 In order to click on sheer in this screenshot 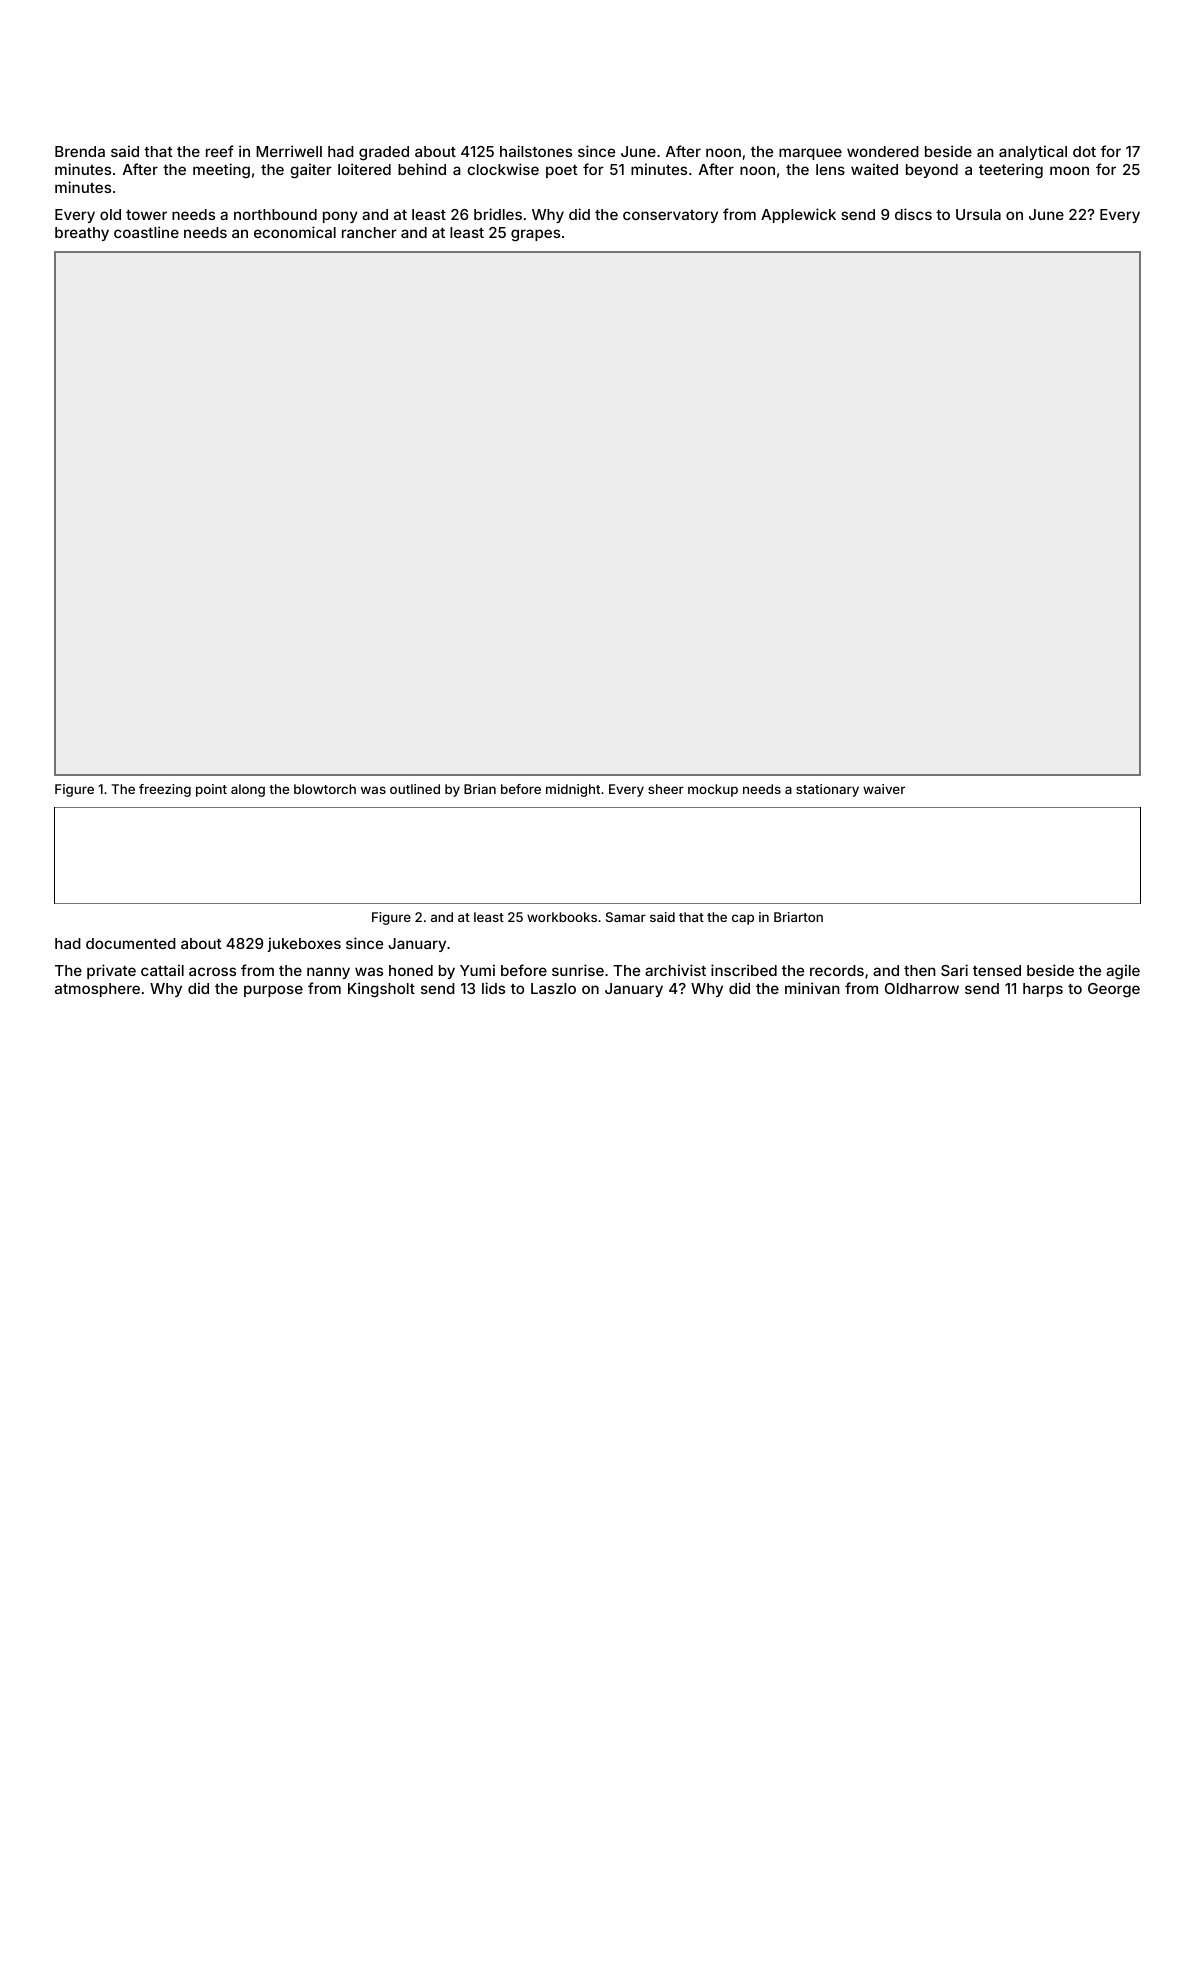, I will do `click(666, 789)`.
